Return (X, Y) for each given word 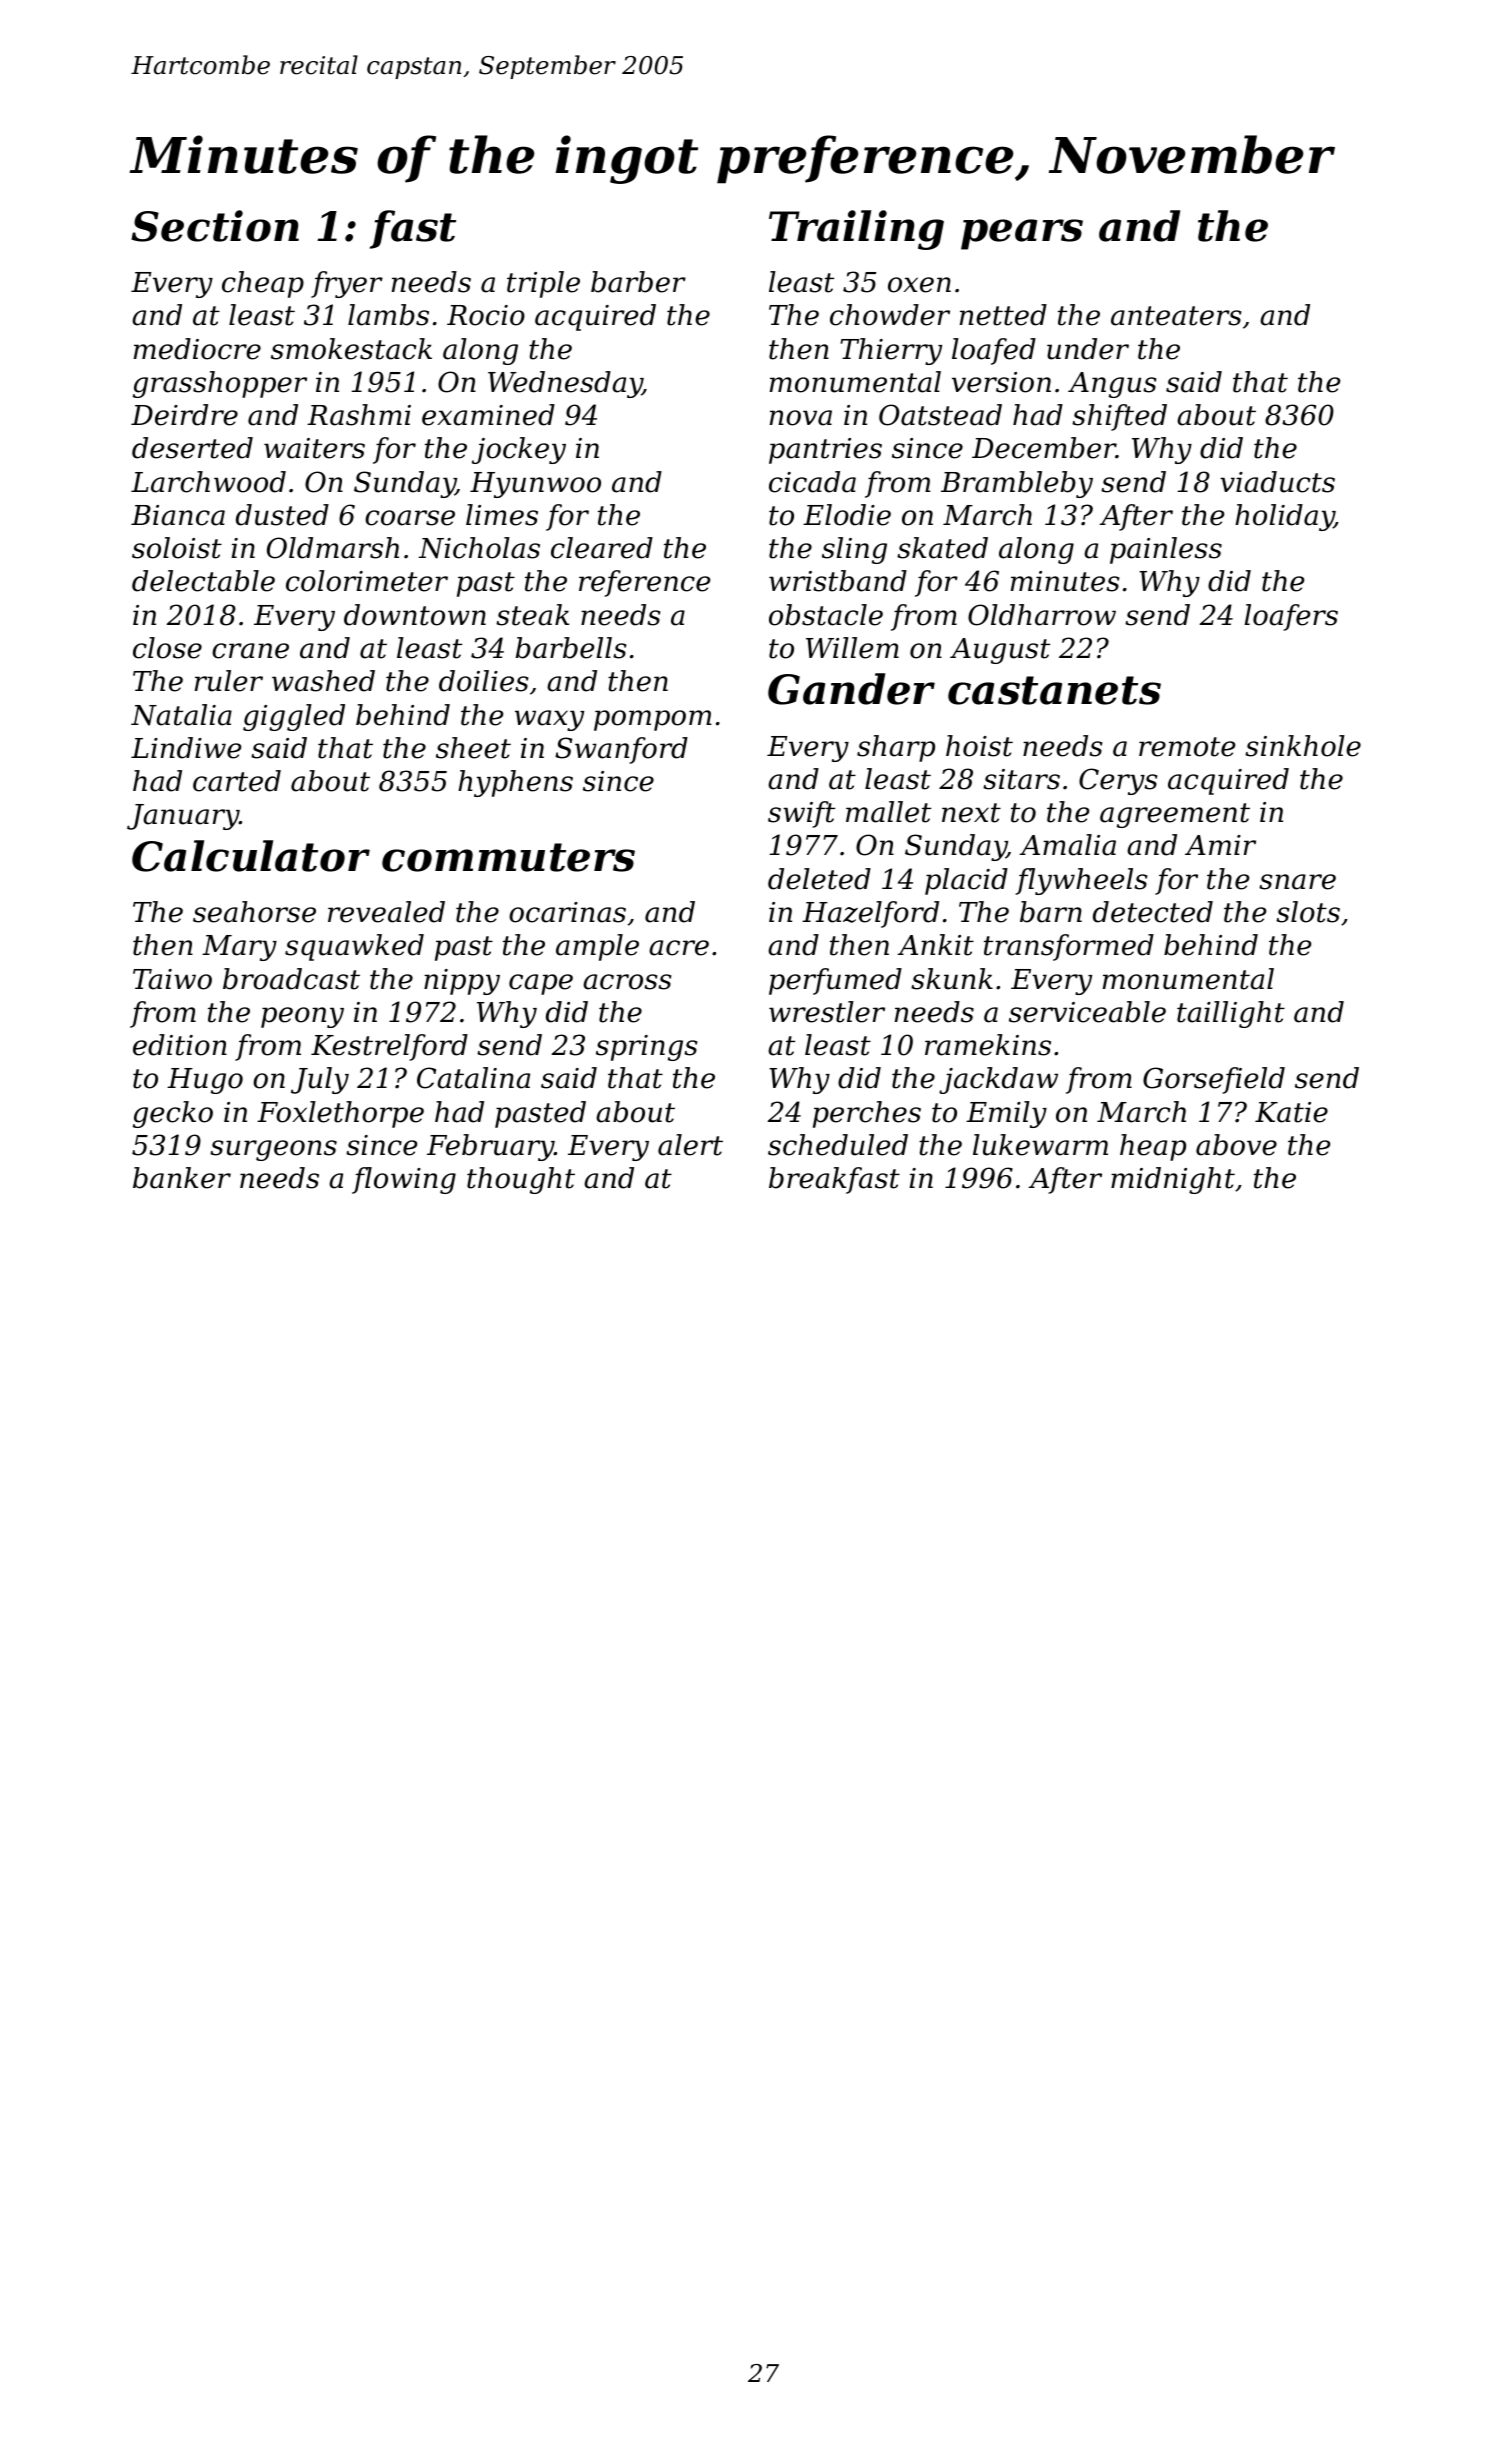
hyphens (515, 783)
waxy (549, 720)
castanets (1054, 690)
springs (646, 1048)
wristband (838, 581)
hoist (979, 746)
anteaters (1176, 316)
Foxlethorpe (340, 1114)
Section (215, 226)
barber (638, 282)
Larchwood (208, 482)
